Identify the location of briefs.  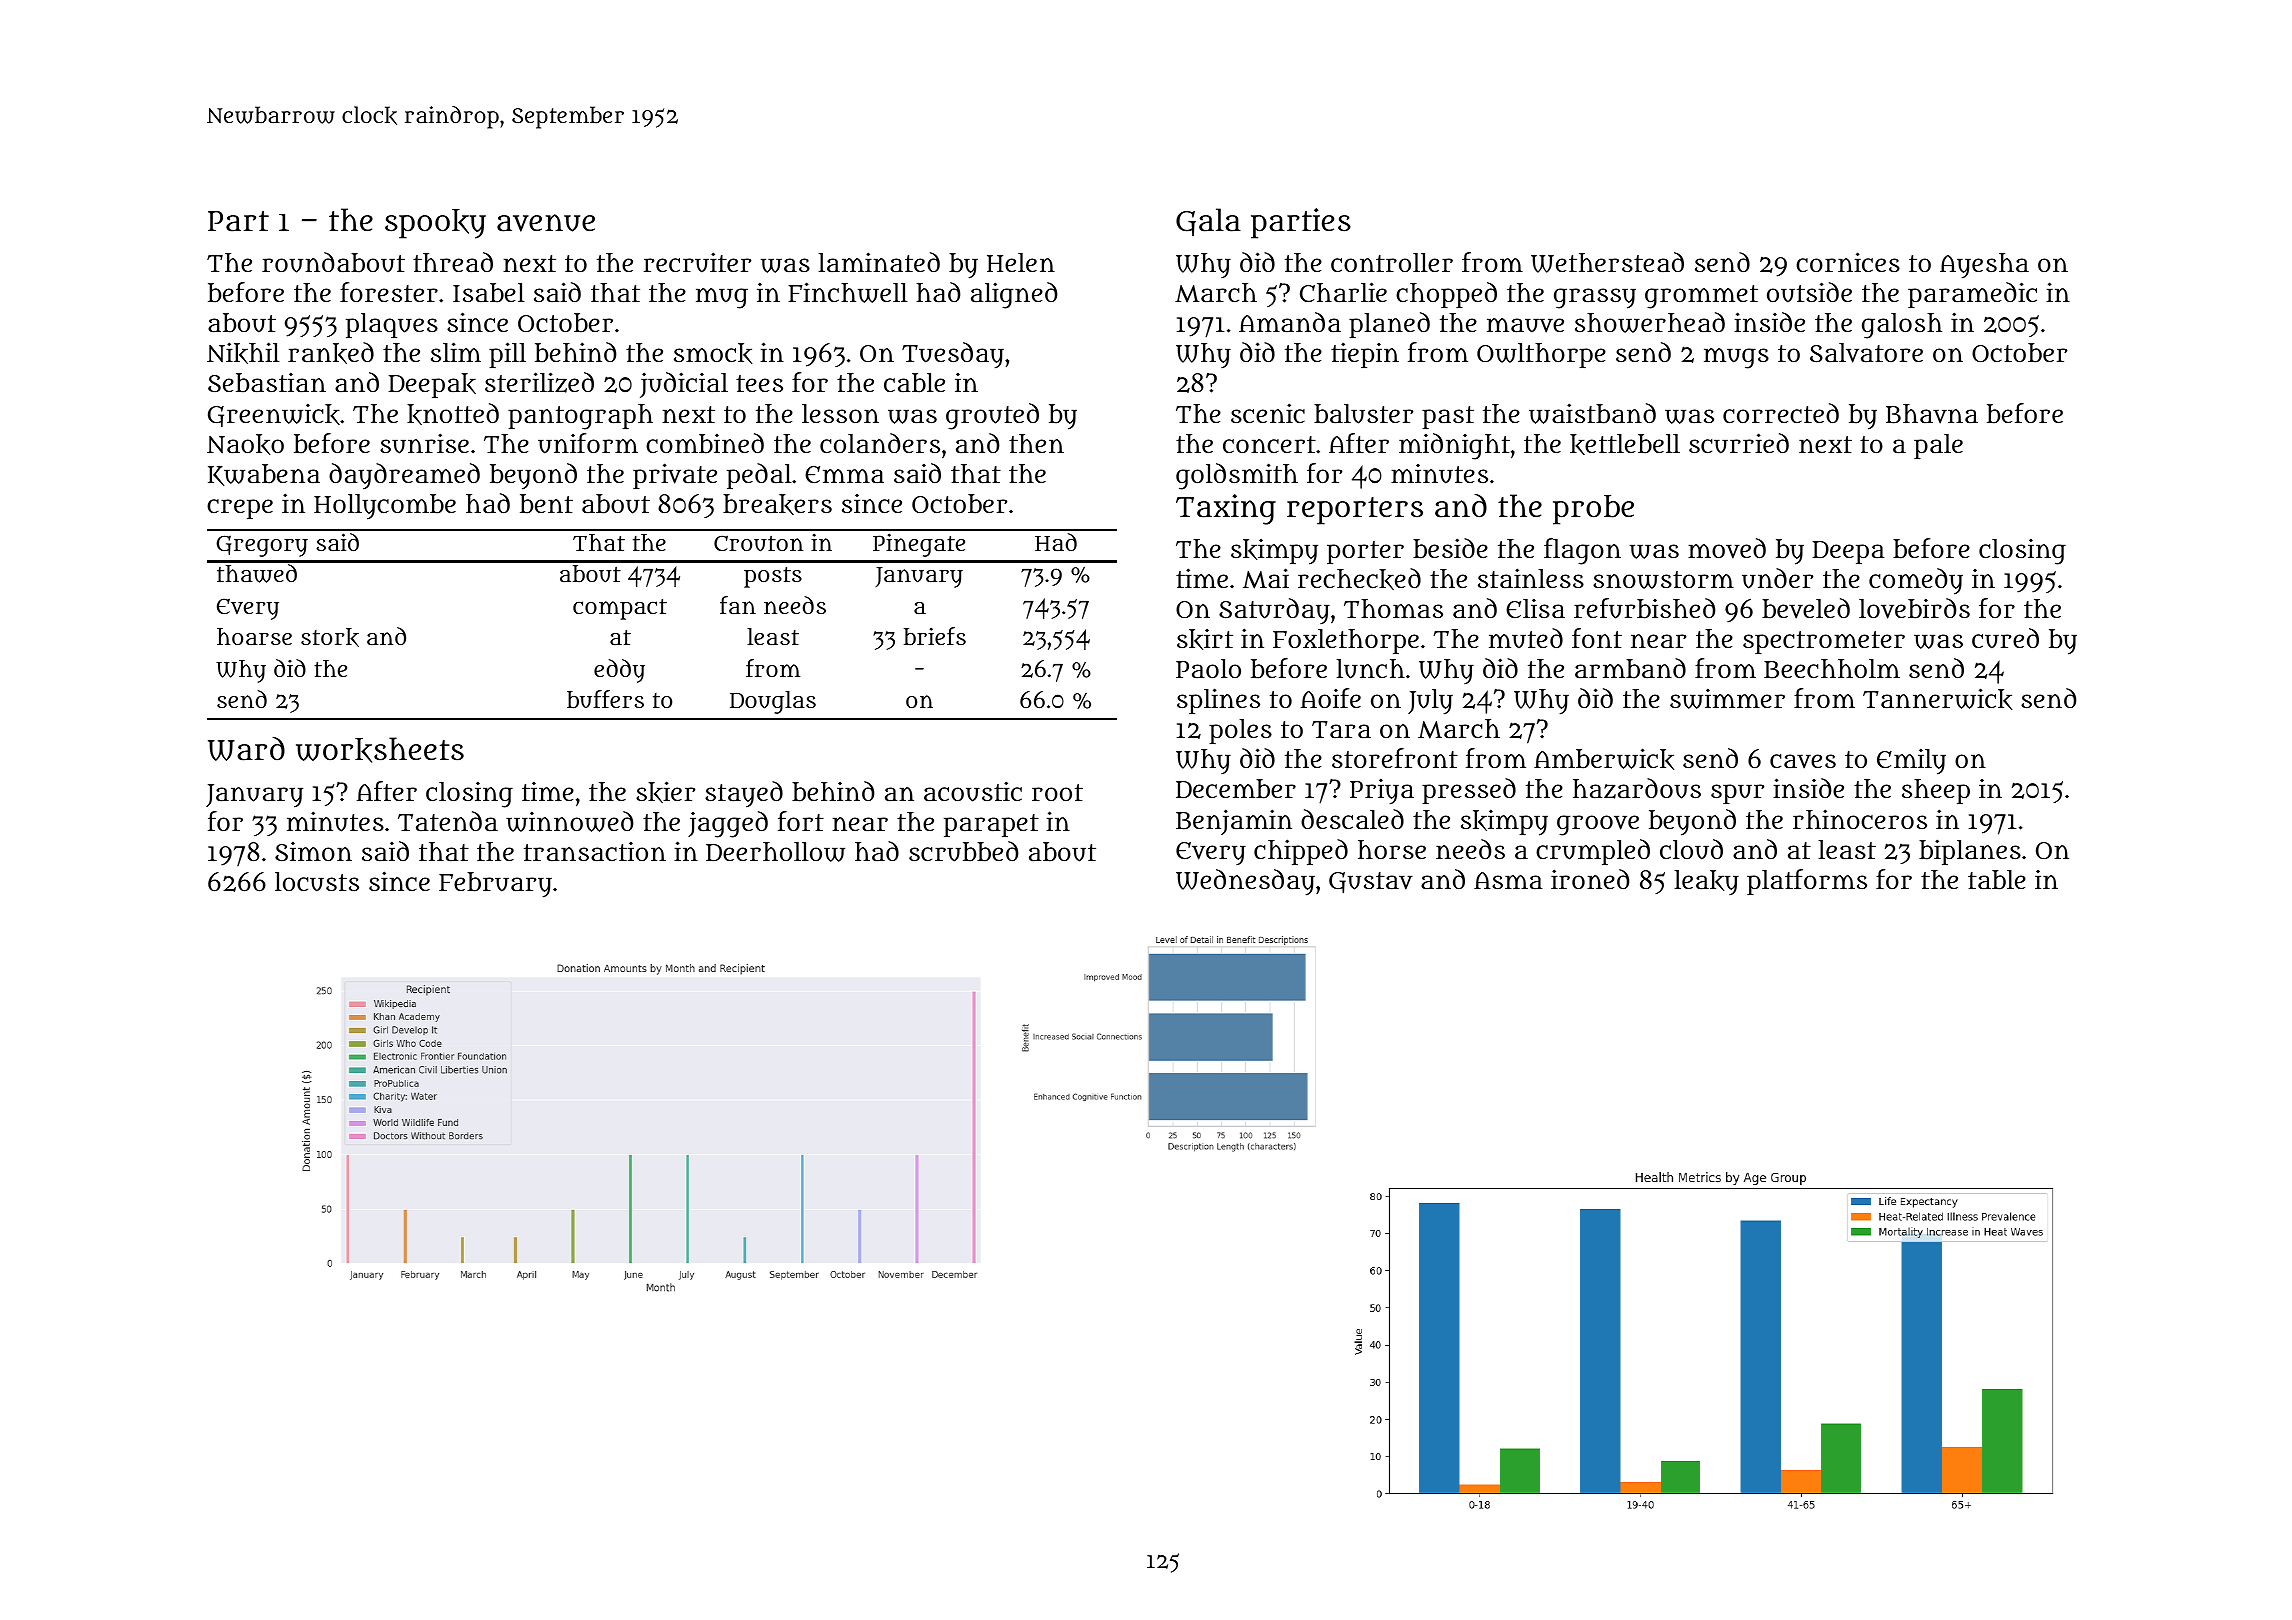
(935, 636).
